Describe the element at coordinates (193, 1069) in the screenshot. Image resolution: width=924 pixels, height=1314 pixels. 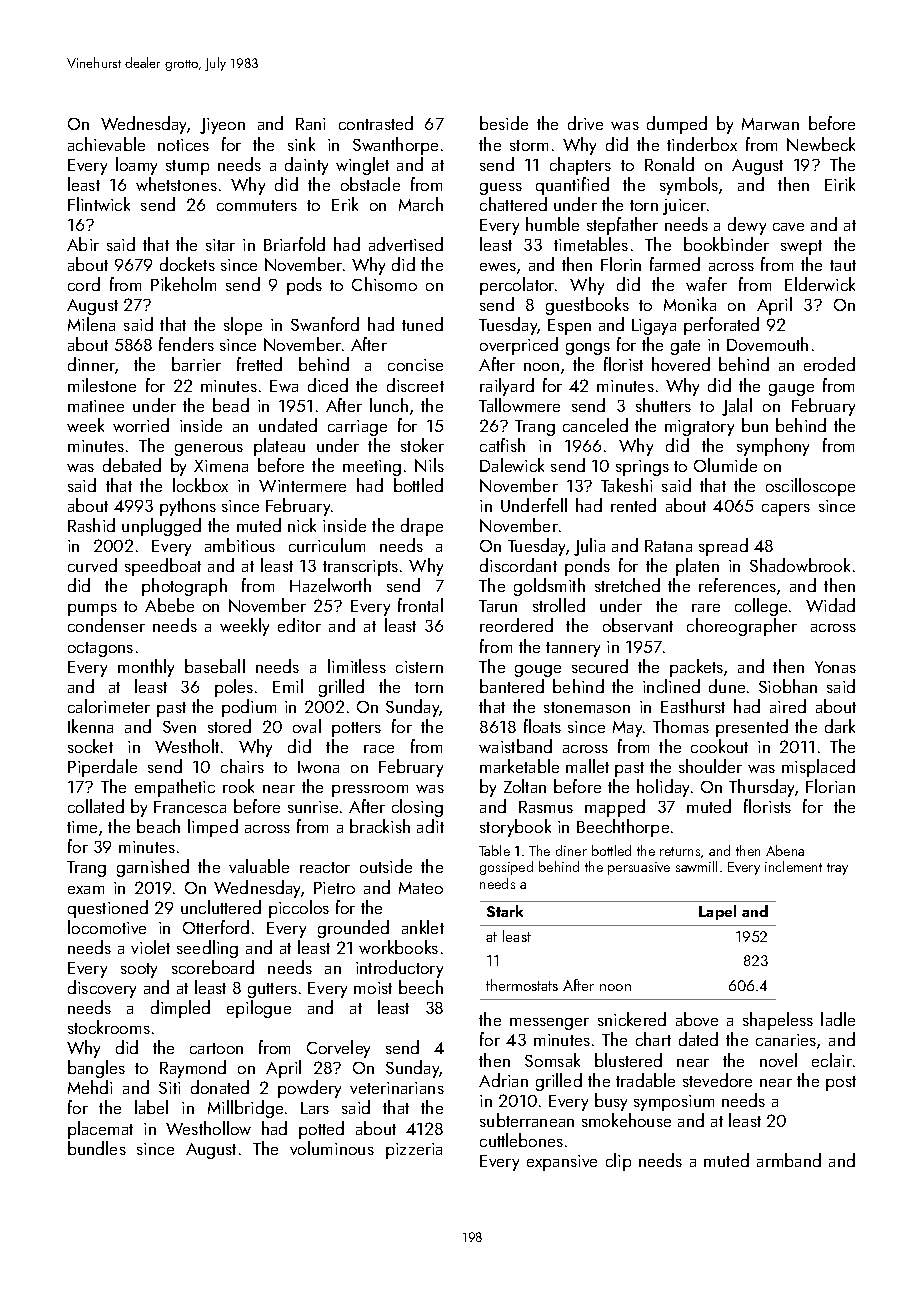
I see `Raymond` at that location.
